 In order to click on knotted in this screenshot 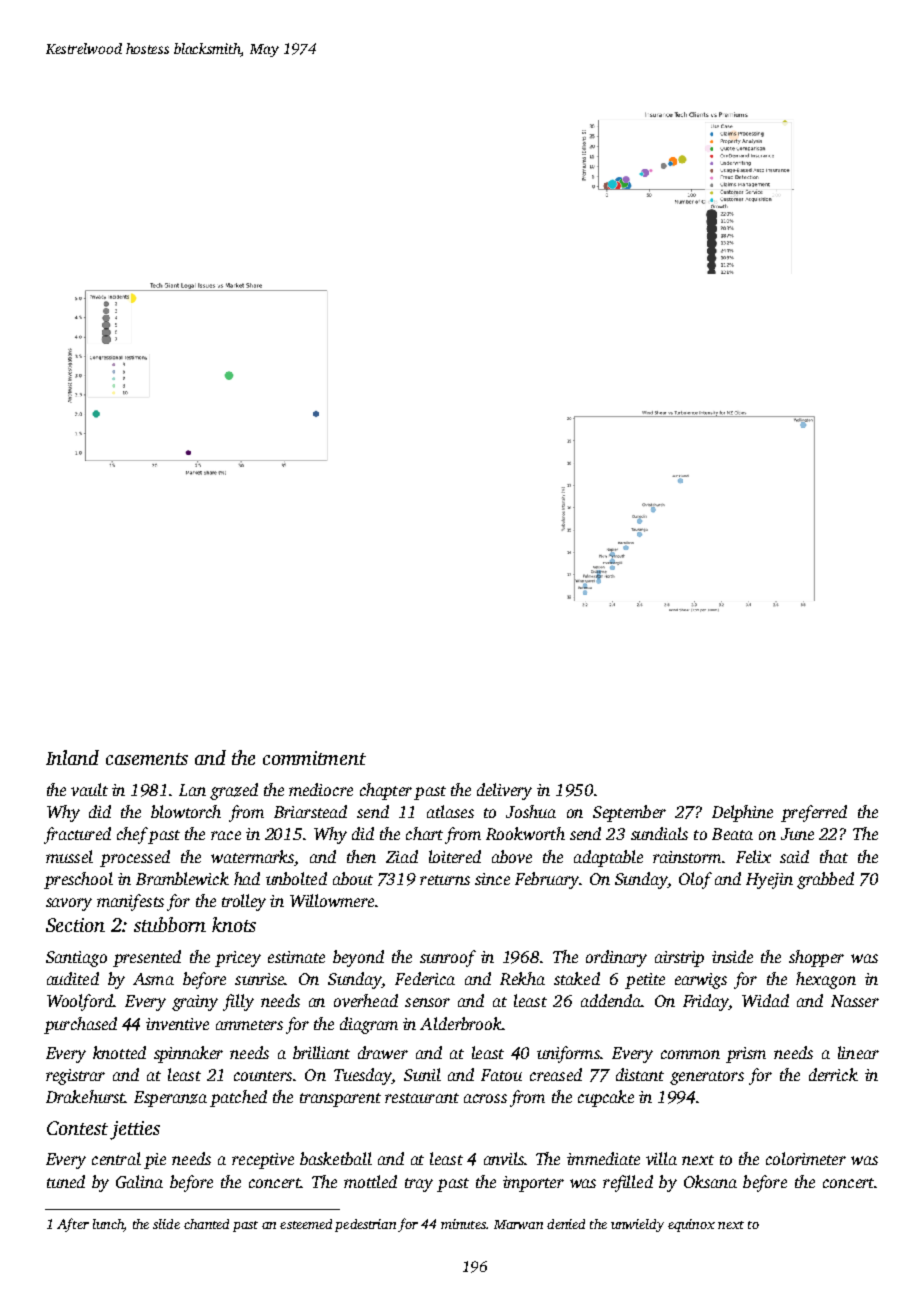, I will do `click(119, 1052)`.
